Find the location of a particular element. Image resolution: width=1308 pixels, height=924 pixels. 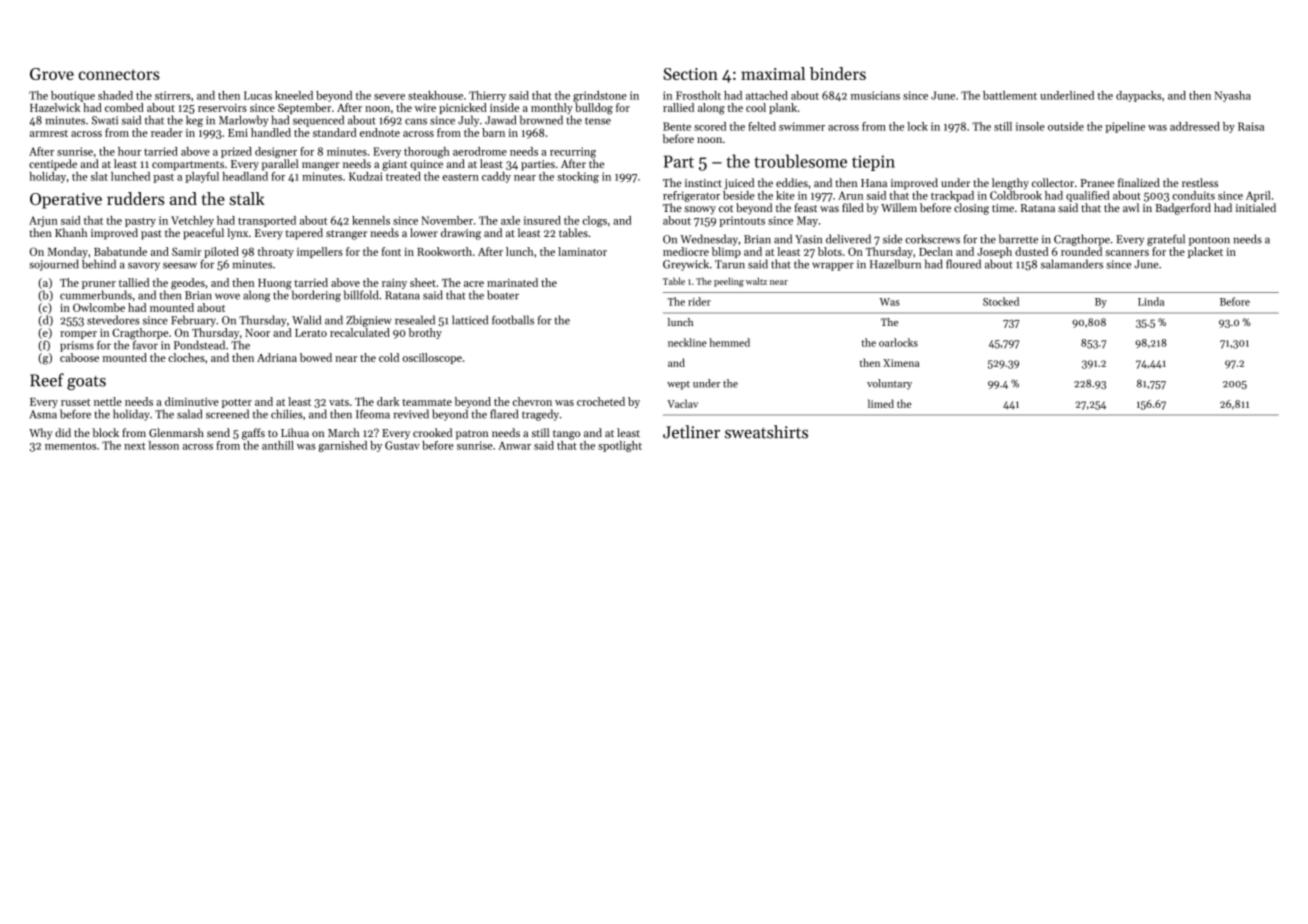

May is located at coordinates (807, 221).
